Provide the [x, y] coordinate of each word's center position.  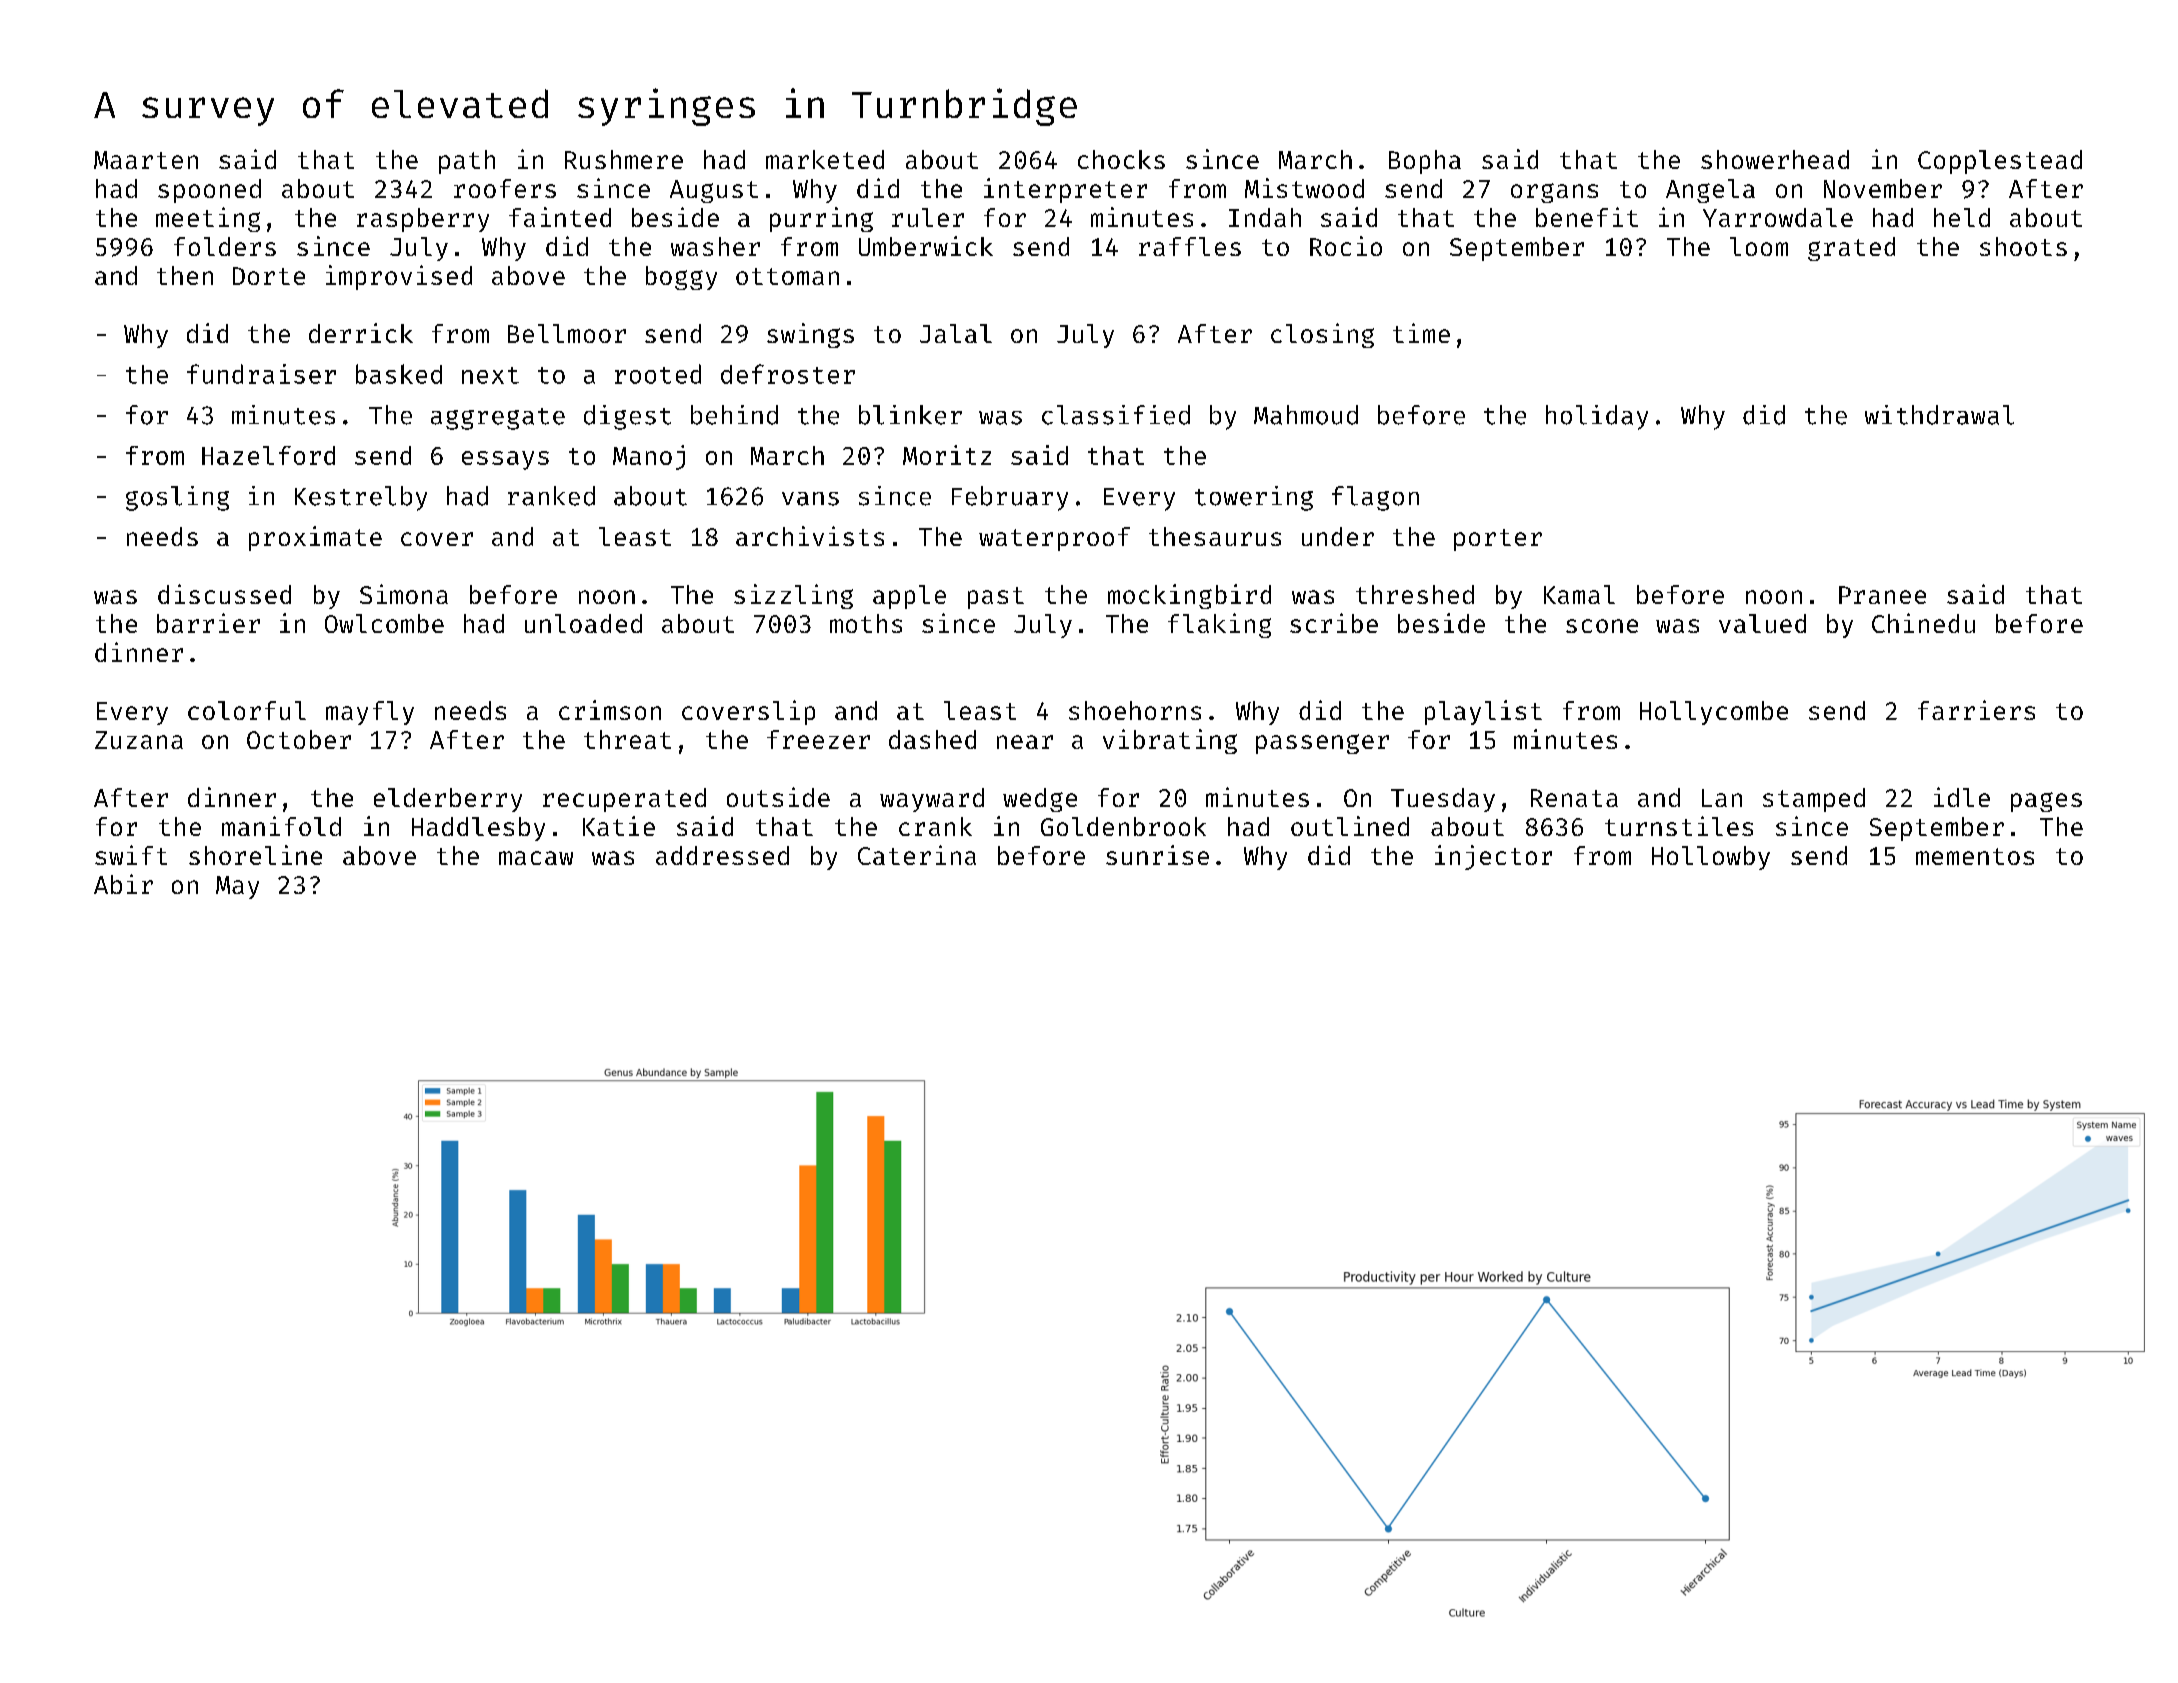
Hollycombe [1714, 713]
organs [1554, 193]
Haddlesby [478, 829]
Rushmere [624, 159]
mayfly [370, 713]
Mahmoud [1306, 415]
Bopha [1425, 162]
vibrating [1170, 741]
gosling [177, 498]
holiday [1597, 417]
